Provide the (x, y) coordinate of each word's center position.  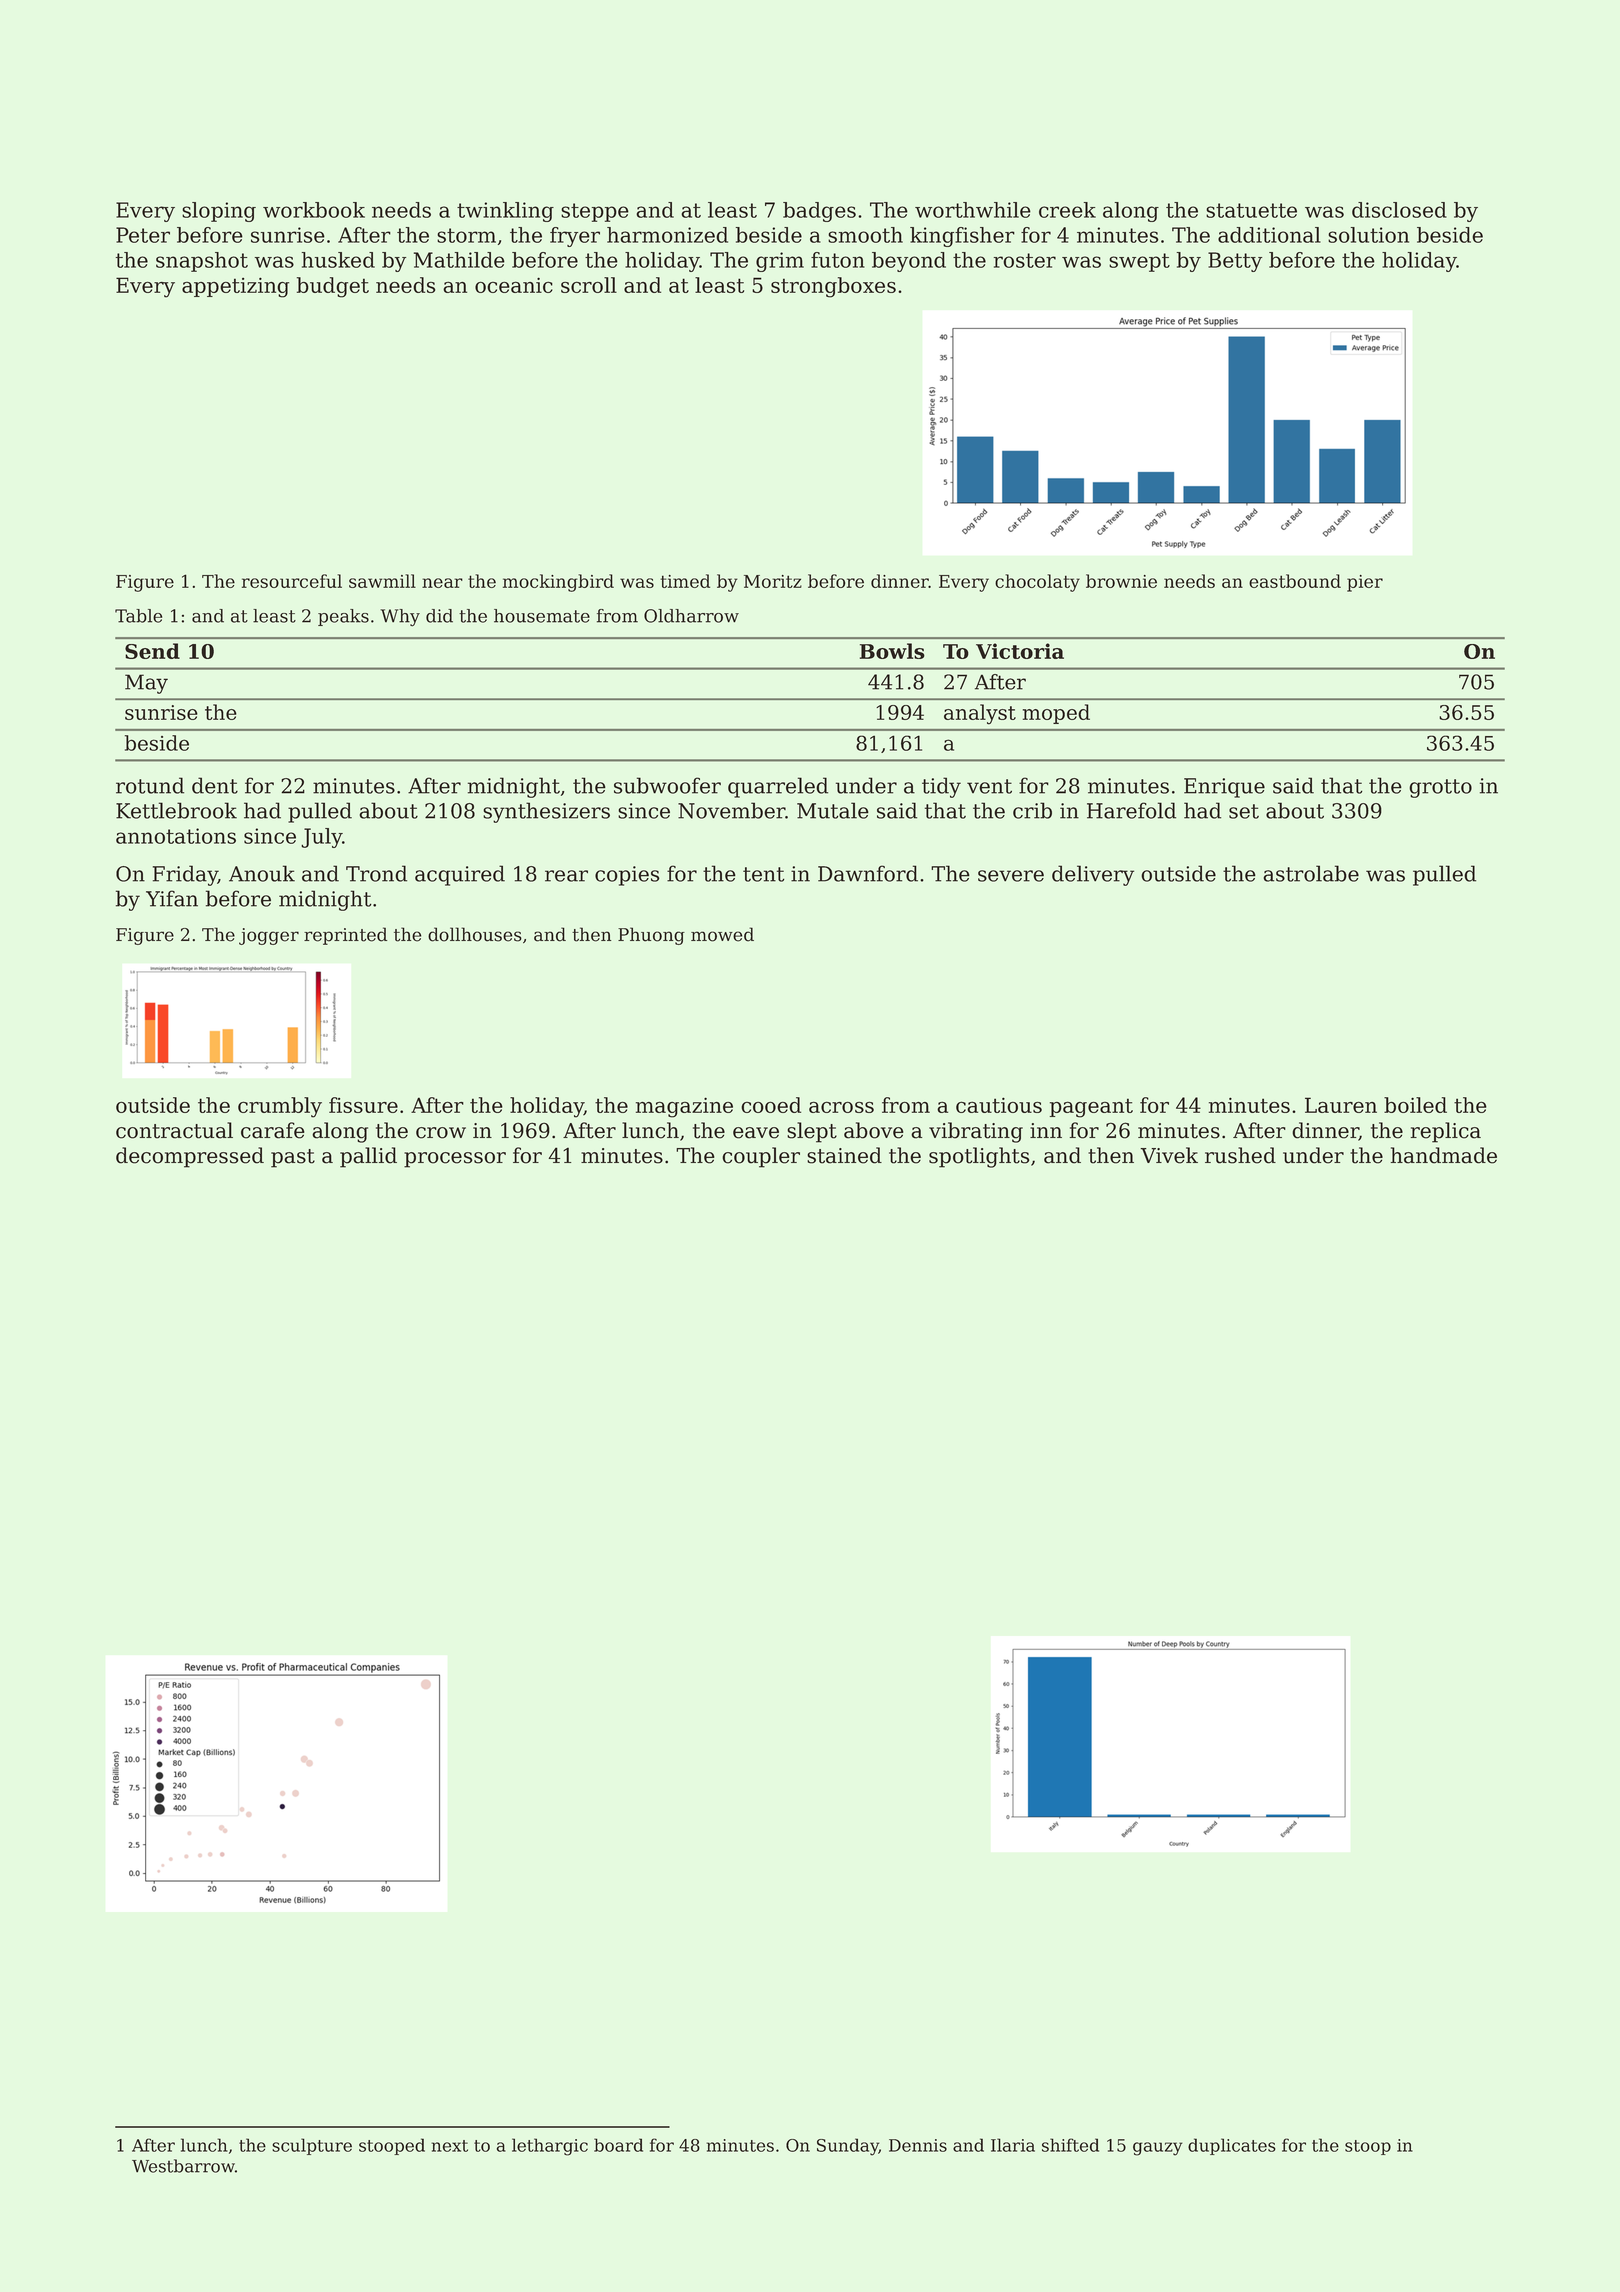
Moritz (773, 581)
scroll (589, 285)
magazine (684, 1107)
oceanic (514, 285)
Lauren (1341, 1105)
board (618, 2145)
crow (441, 1133)
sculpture (312, 2146)
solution (1368, 235)
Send (152, 651)
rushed (1240, 1155)
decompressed (190, 1157)
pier (1365, 583)
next (449, 2146)
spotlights (979, 1157)
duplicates (1231, 2146)
